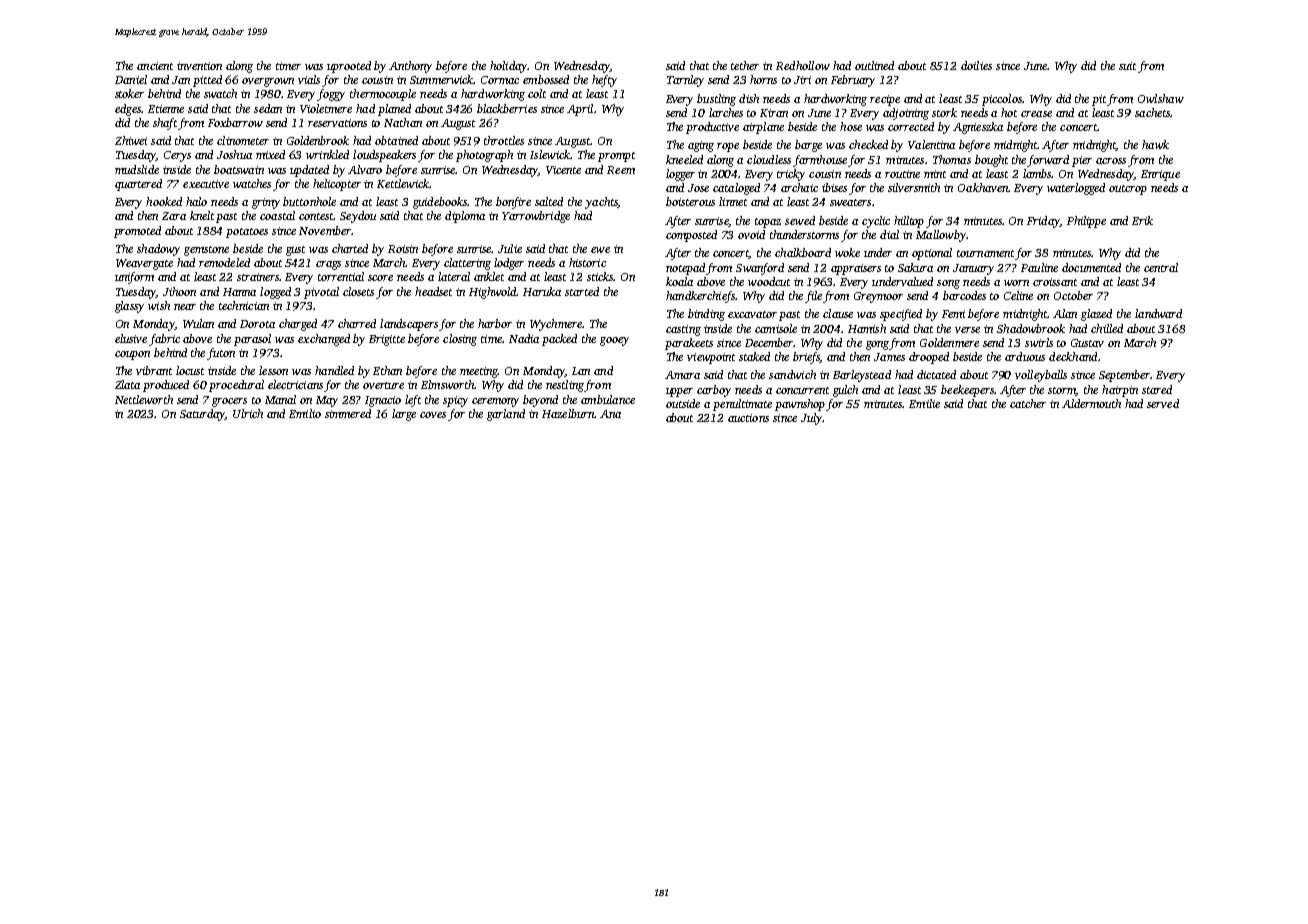 The width and height of the screenshot is (1308, 924). I want to click on mudslide, so click(137, 169).
